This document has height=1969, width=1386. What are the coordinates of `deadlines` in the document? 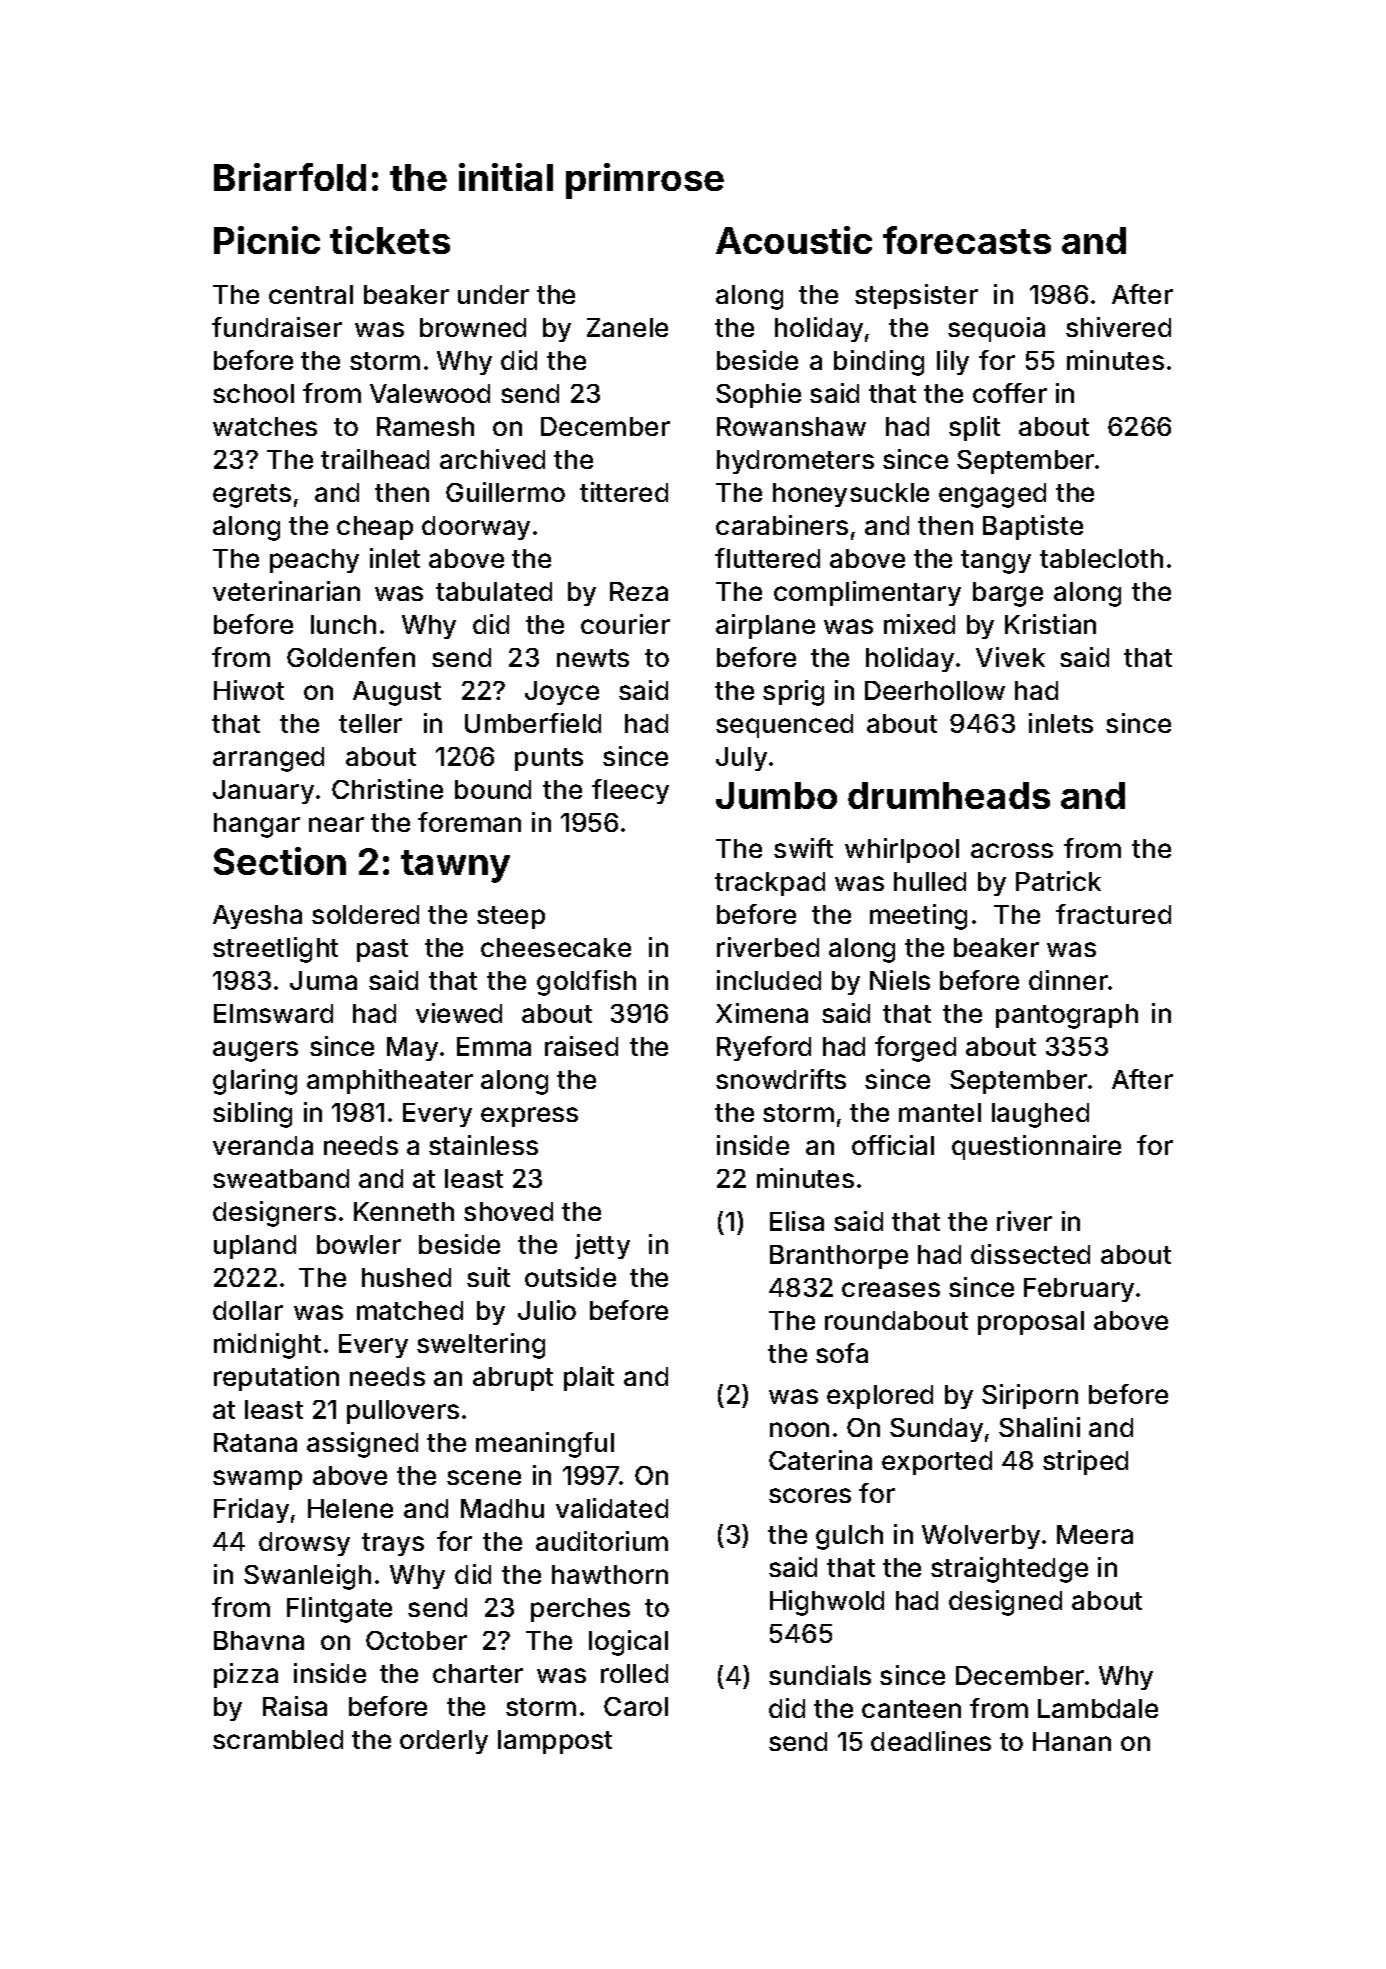 It's located at (931, 1741).
